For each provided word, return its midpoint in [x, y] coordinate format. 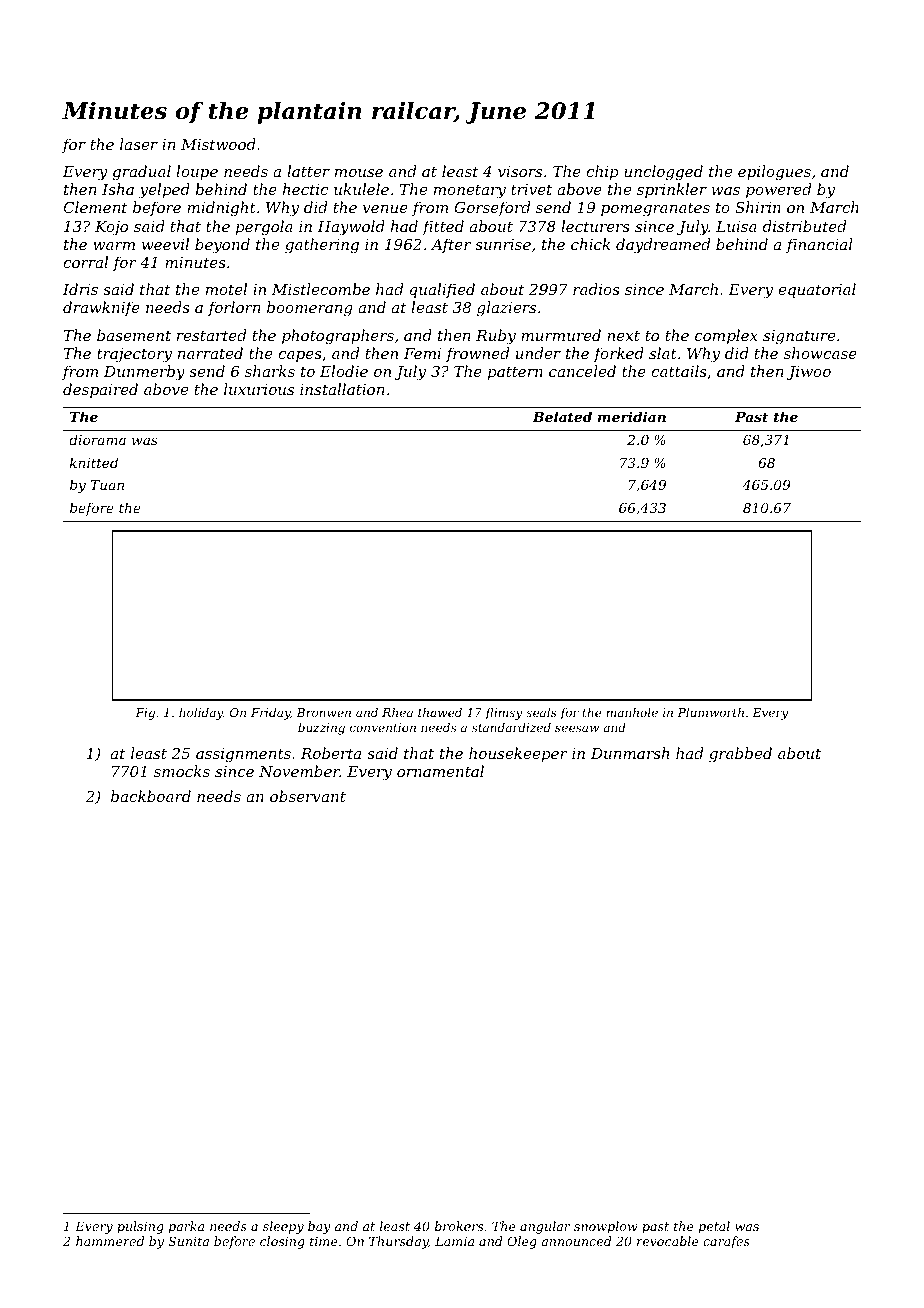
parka [186, 1227]
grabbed [740, 755]
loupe [197, 172]
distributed [804, 226]
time [324, 1241]
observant [308, 796]
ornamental [440, 771]
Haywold [351, 228]
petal [714, 1227]
